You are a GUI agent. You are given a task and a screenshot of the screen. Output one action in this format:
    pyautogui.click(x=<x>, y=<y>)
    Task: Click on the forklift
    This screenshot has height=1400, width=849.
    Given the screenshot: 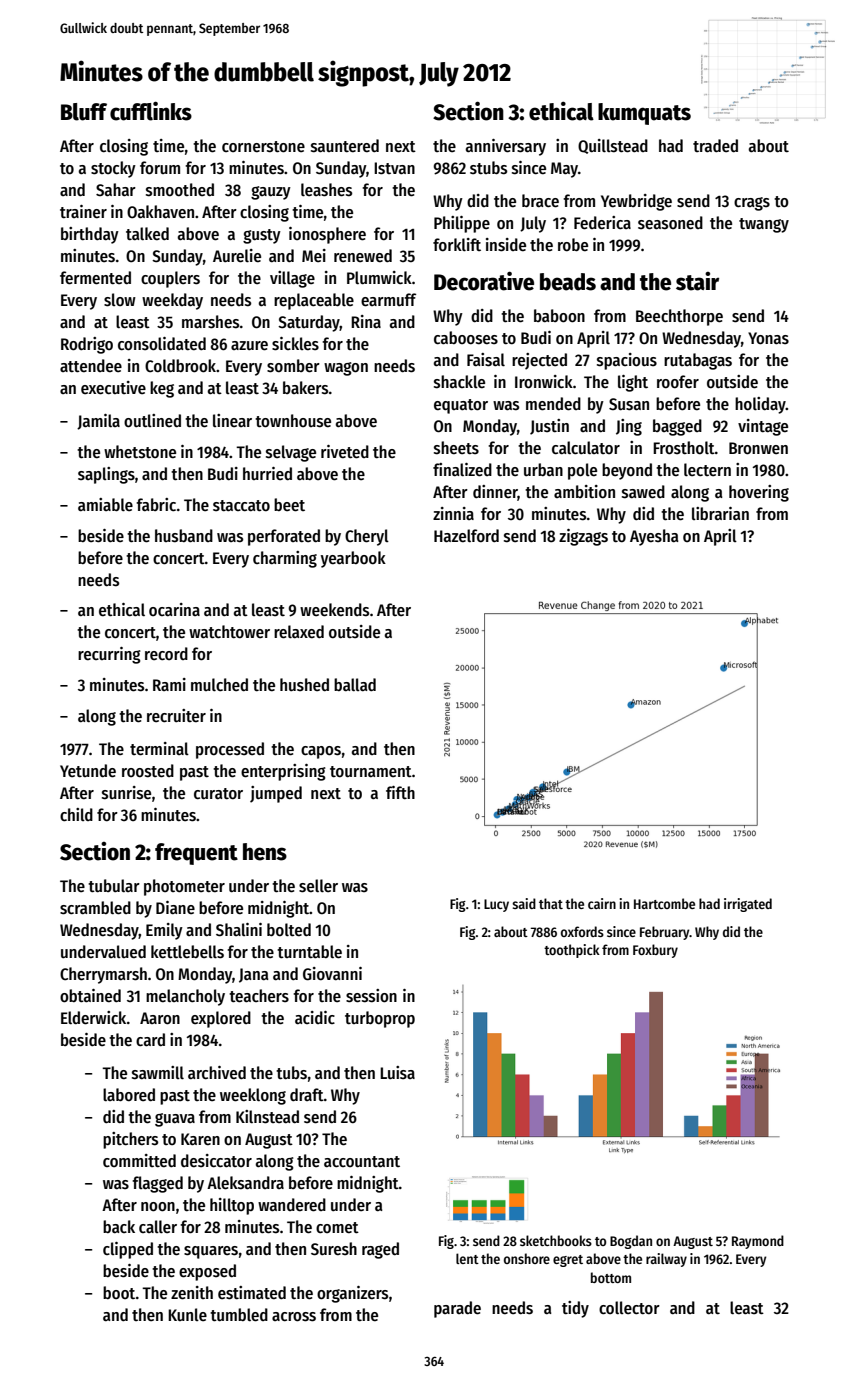 What is the action you would take?
    pyautogui.click(x=457, y=245)
